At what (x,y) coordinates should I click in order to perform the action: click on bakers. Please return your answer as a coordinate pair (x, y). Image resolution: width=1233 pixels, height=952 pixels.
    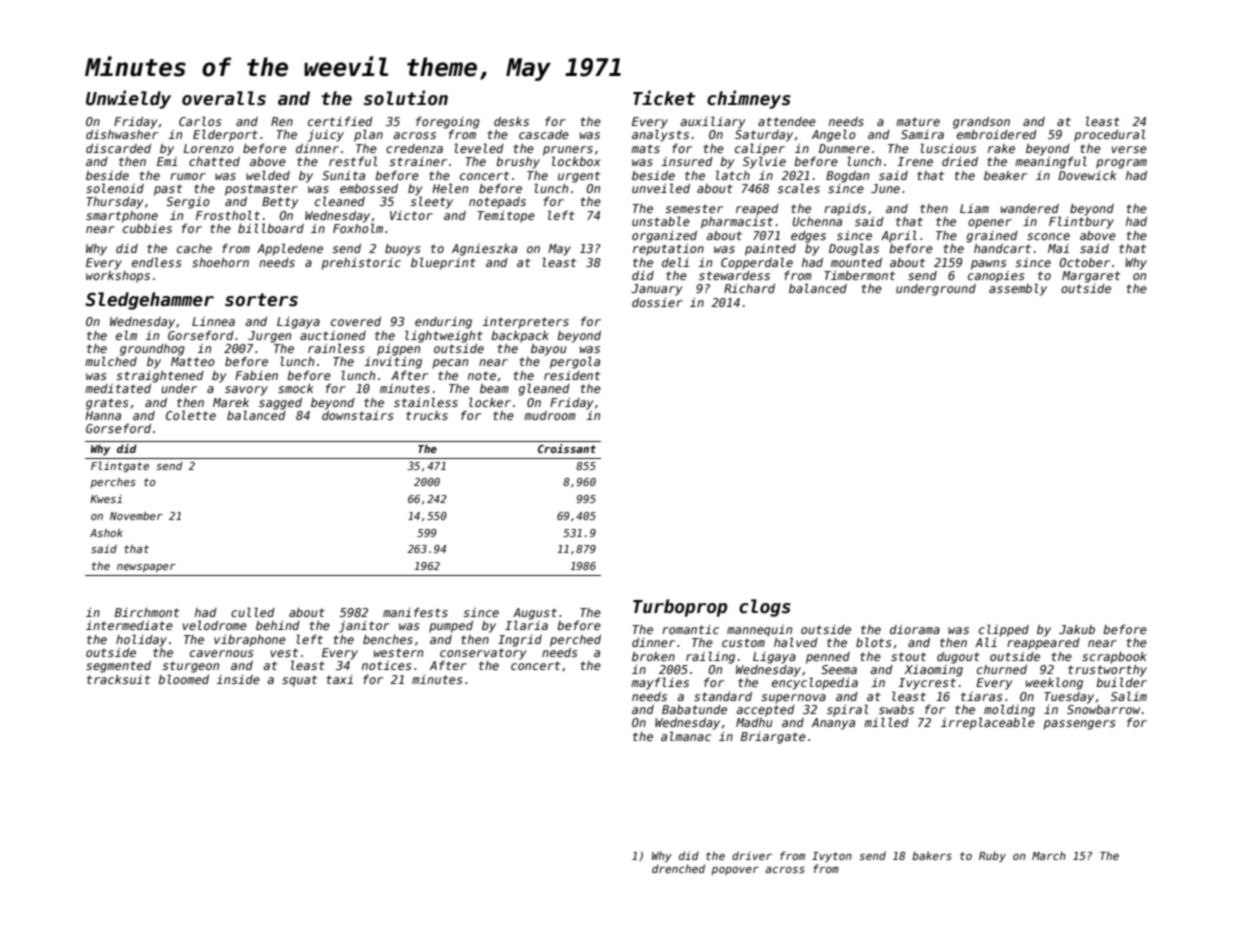
    Looking at the image, I should click on (932, 855).
